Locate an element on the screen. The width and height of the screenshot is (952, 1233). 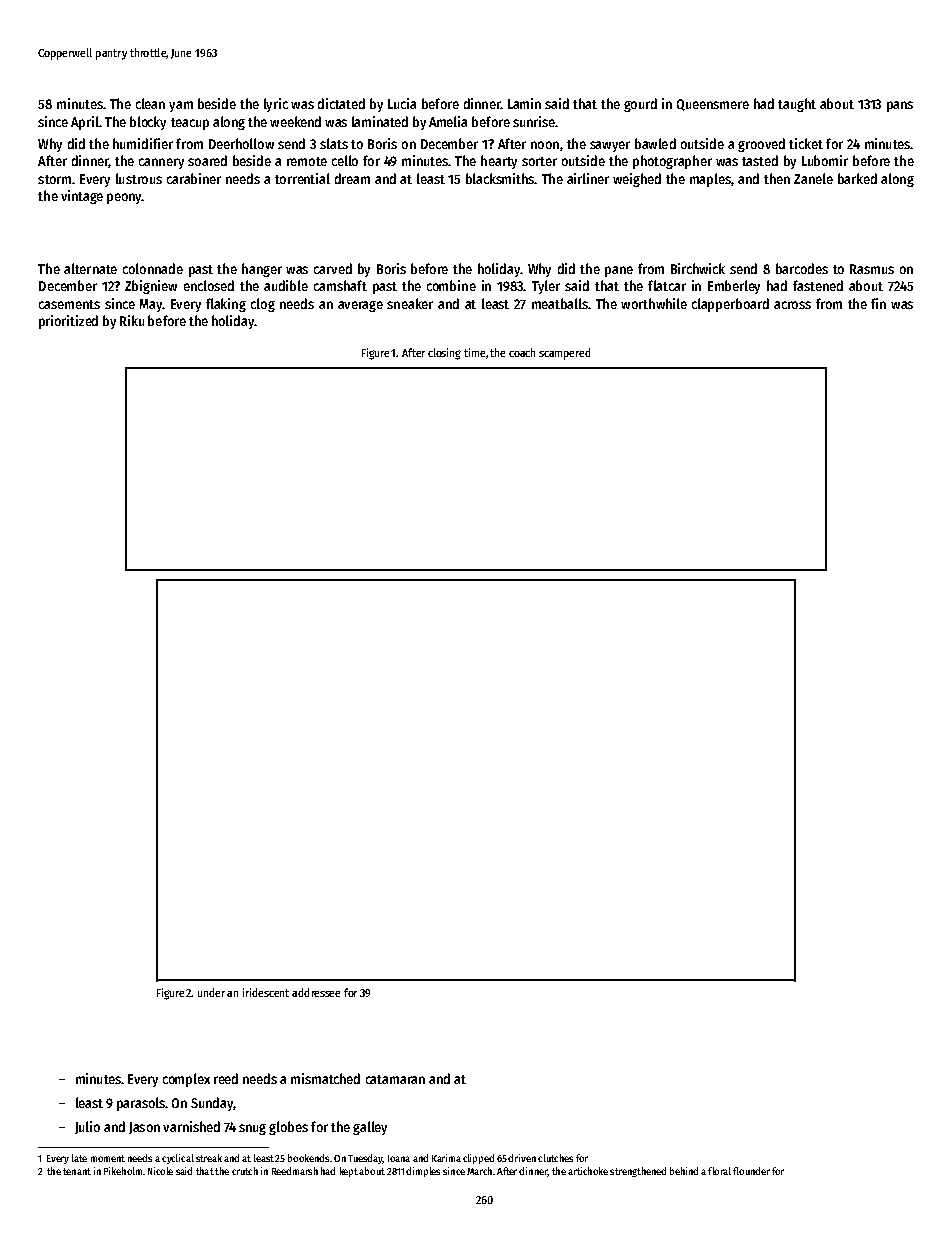
catamaran is located at coordinates (395, 1079).
